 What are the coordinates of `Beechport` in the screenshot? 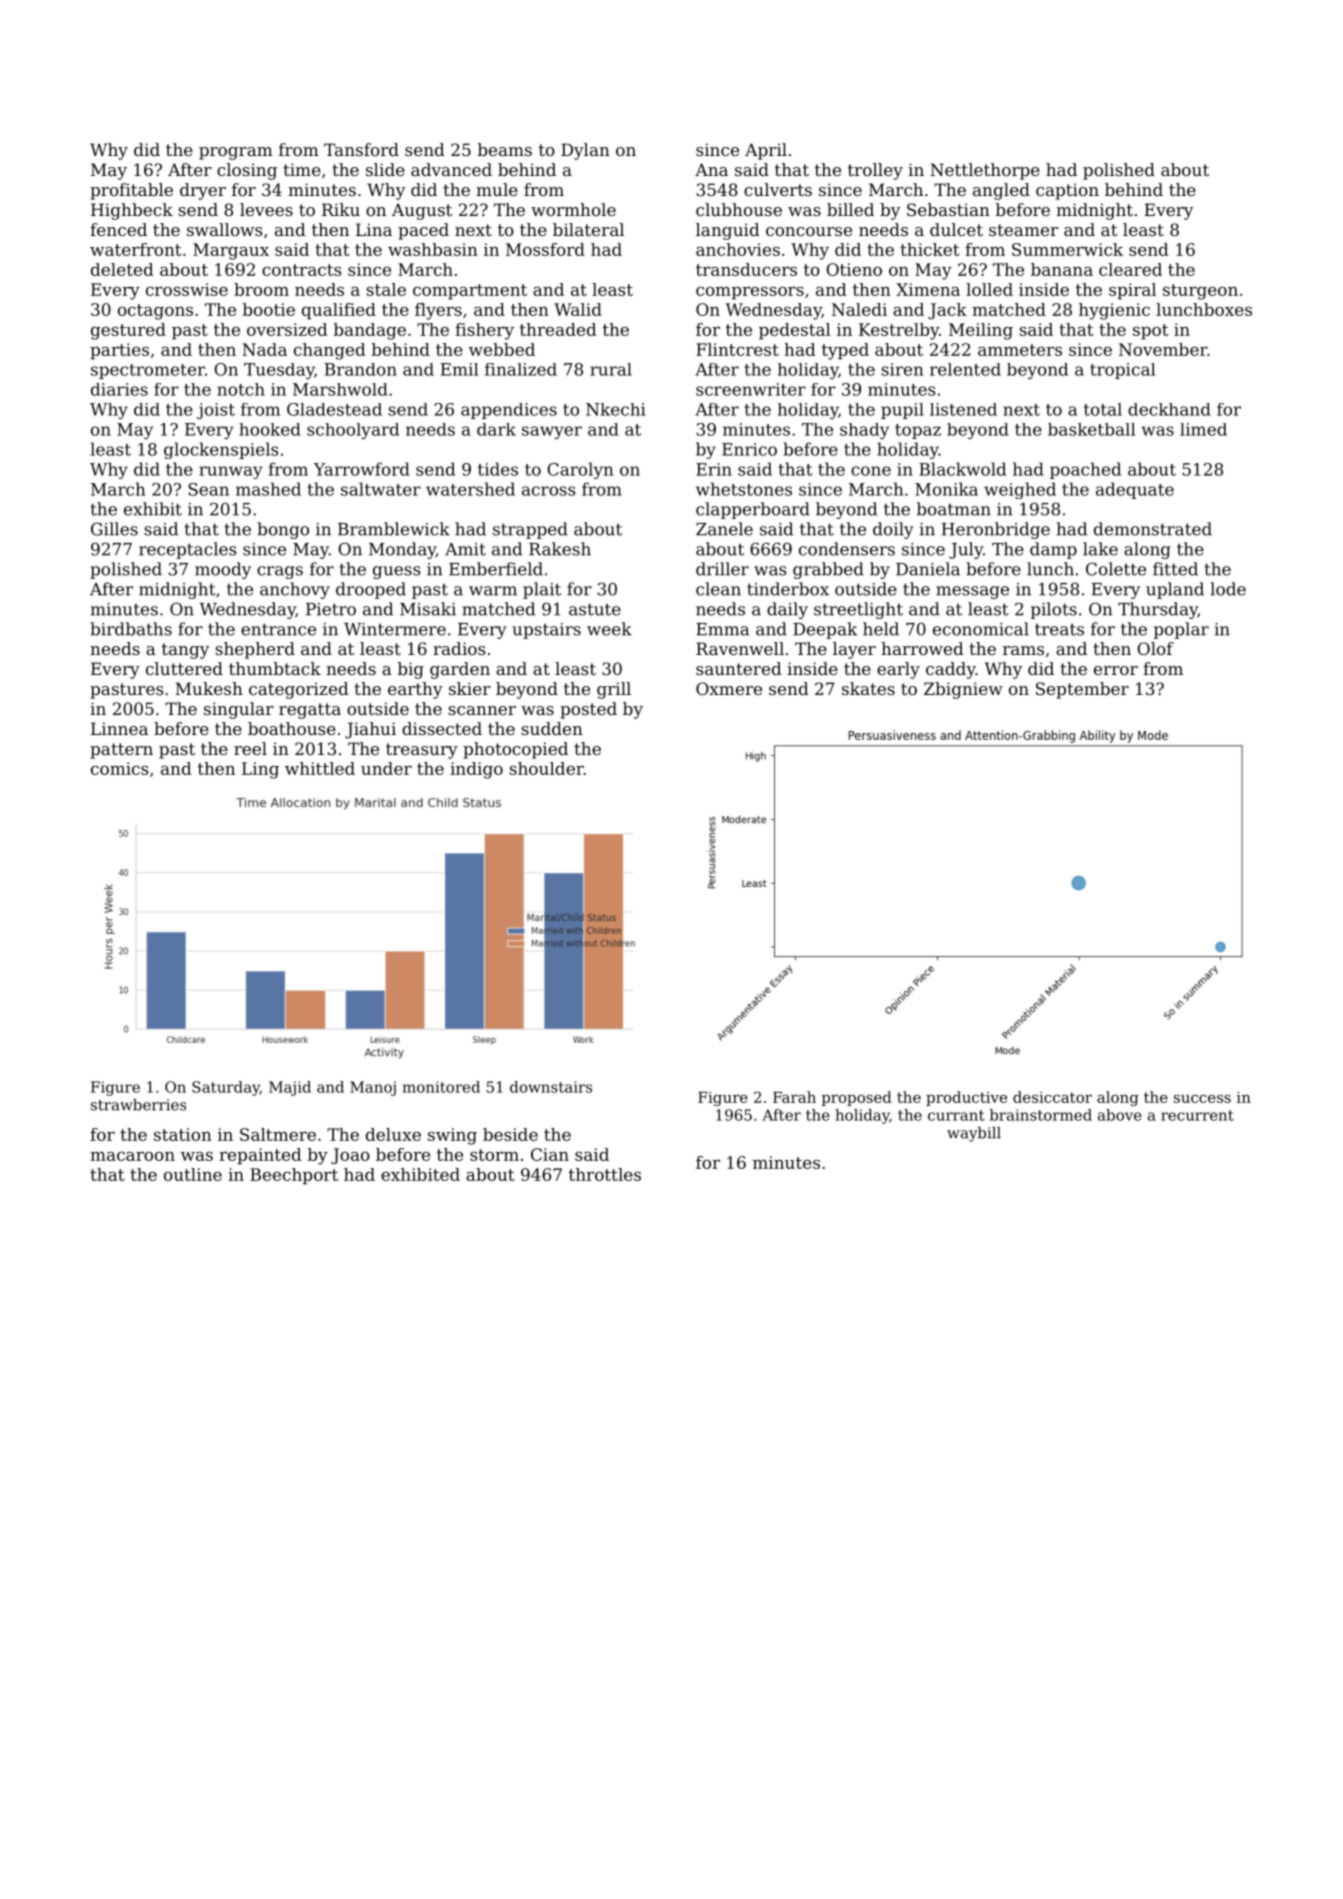 It's located at (294, 1176).
